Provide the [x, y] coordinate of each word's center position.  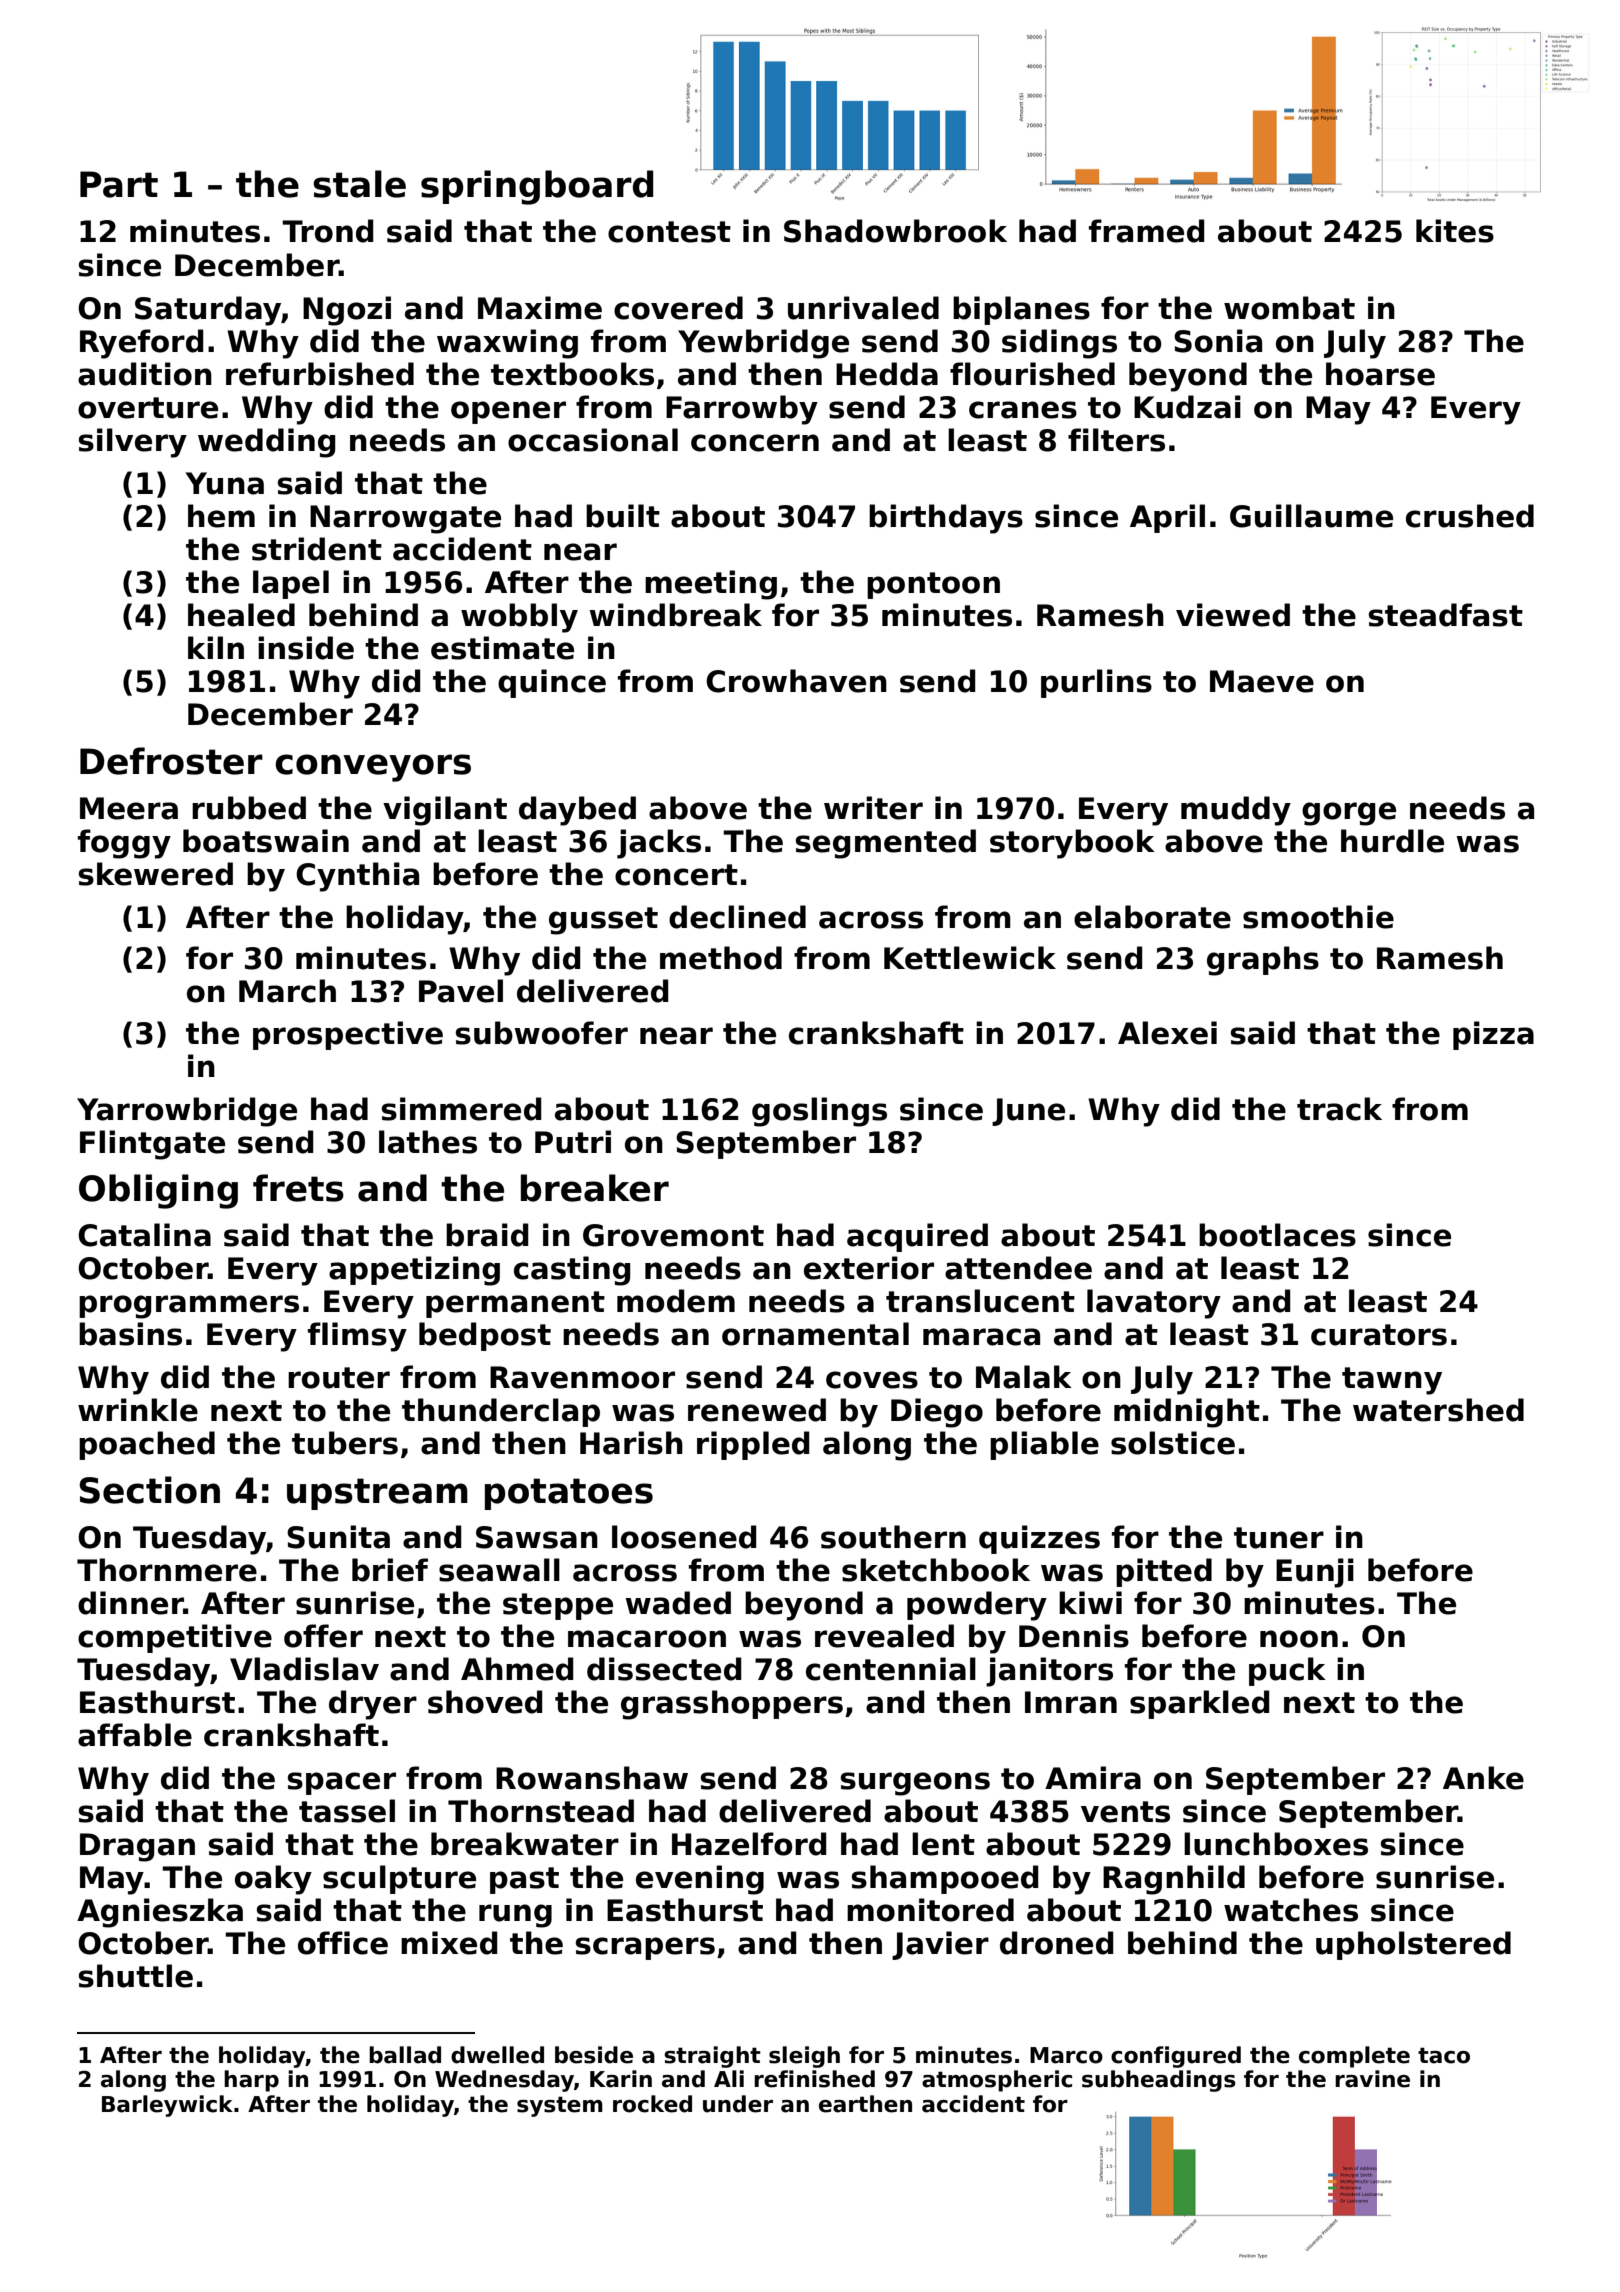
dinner [131, 1603]
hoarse [1380, 374]
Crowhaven [796, 681]
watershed [1438, 1410]
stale [359, 184]
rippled [753, 1445]
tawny [1392, 1381]
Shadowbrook [895, 231]
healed [241, 615]
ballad [405, 2055]
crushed [1470, 516]
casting [572, 1271]
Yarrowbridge [187, 1112]
